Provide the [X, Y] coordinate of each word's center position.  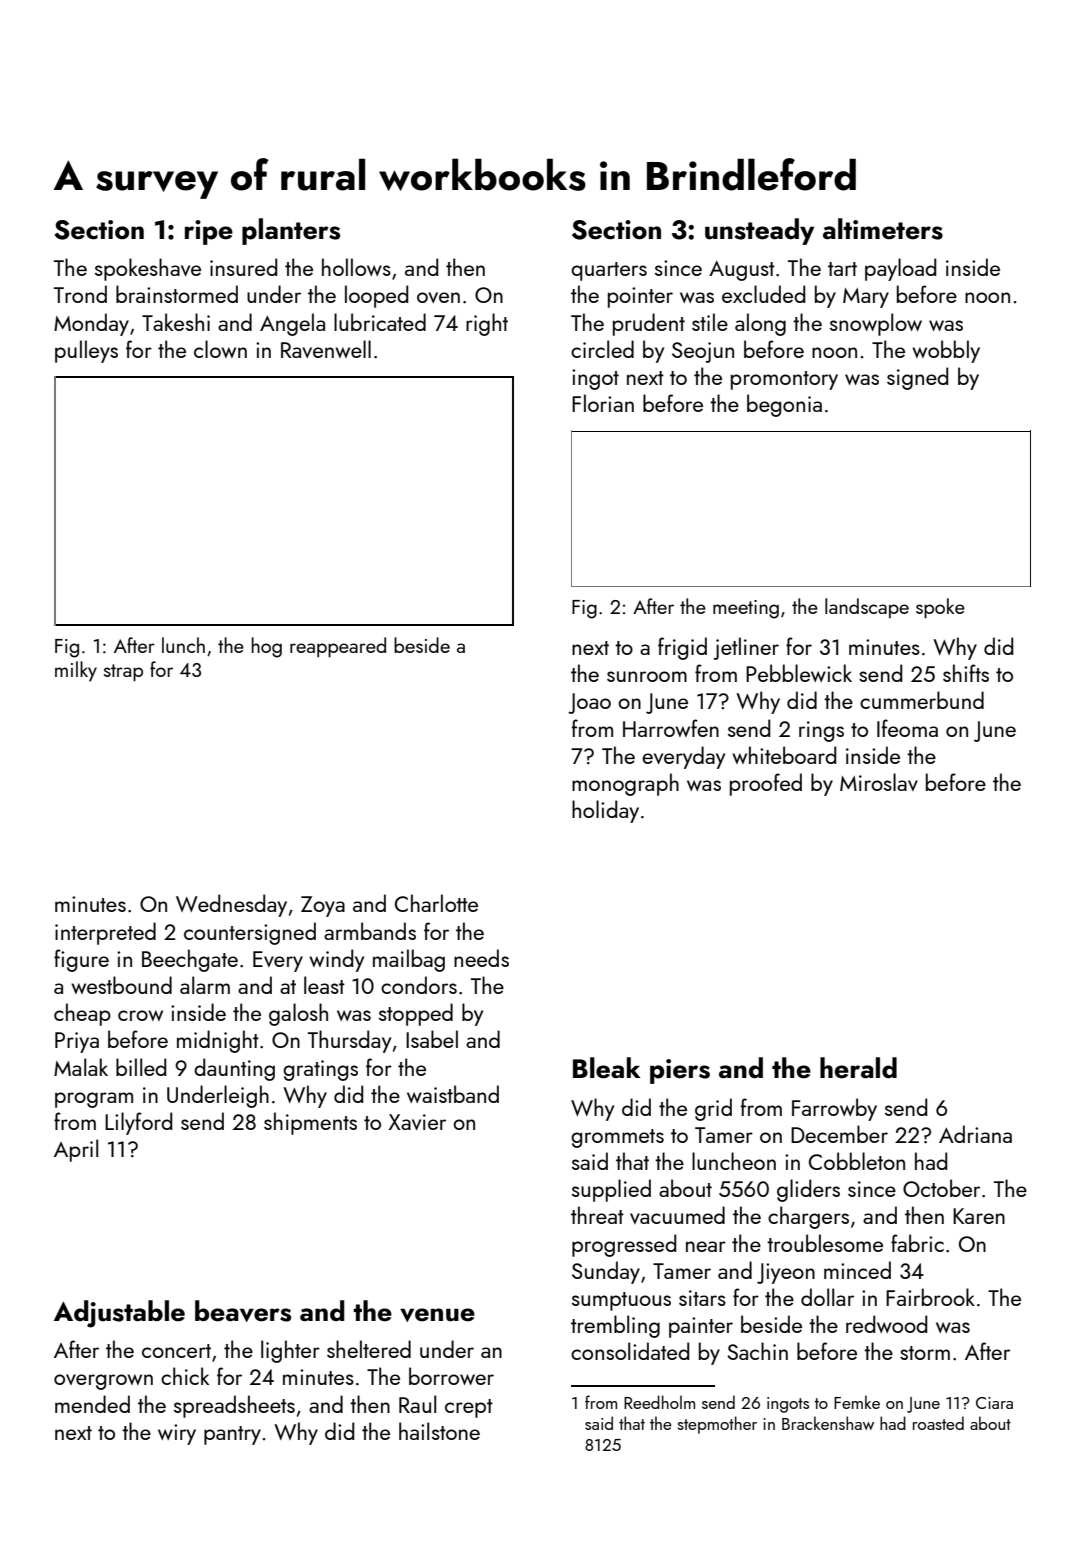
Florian [603, 403]
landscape [867, 608]
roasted [938, 1423]
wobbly [946, 351]
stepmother [717, 1425]
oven [438, 297]
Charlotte [436, 903]
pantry [232, 1435]
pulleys [86, 351]
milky [76, 671]
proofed [766, 784]
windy [336, 960]
